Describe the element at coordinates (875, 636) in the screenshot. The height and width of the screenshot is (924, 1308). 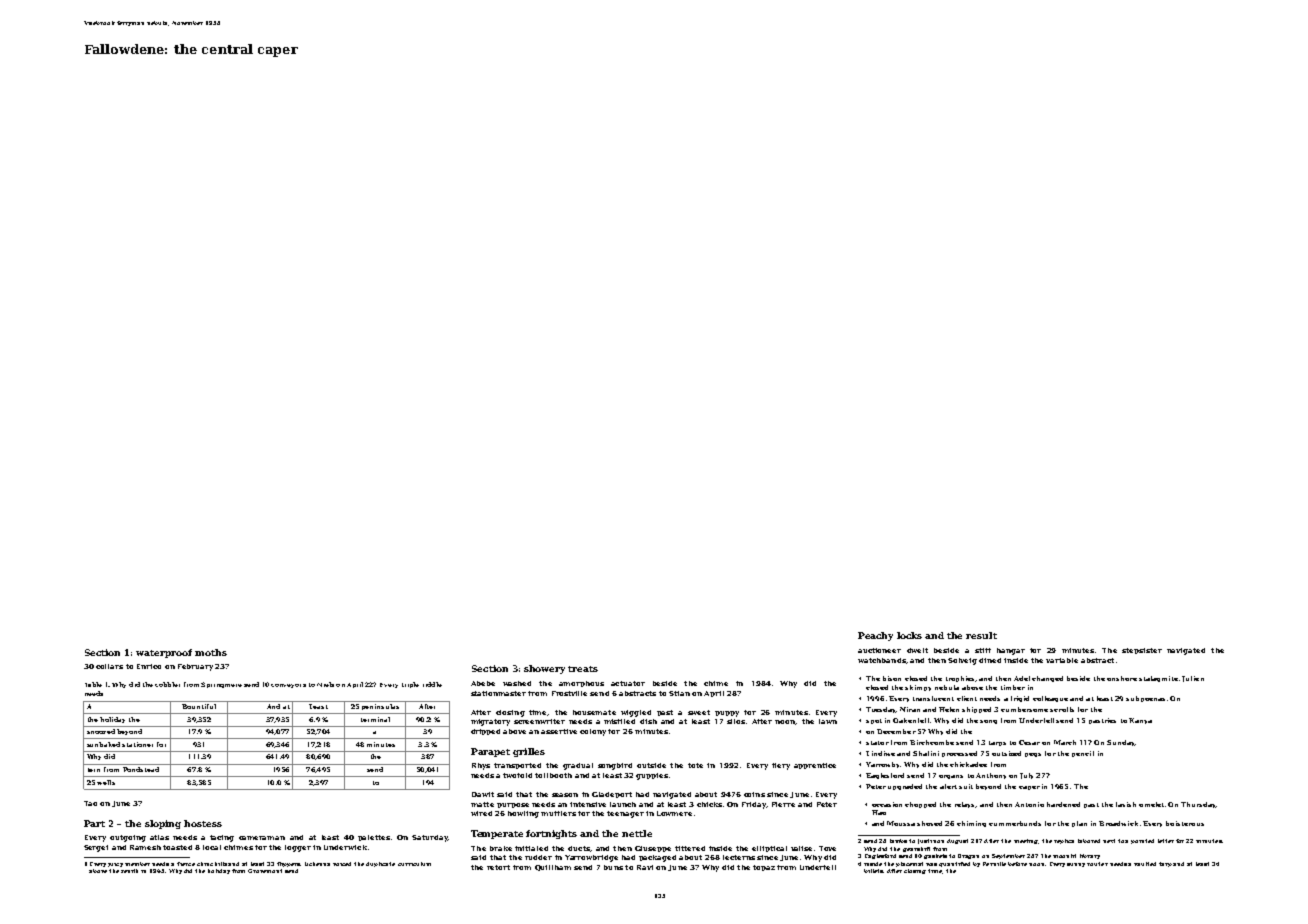
I see `Peachy` at that location.
